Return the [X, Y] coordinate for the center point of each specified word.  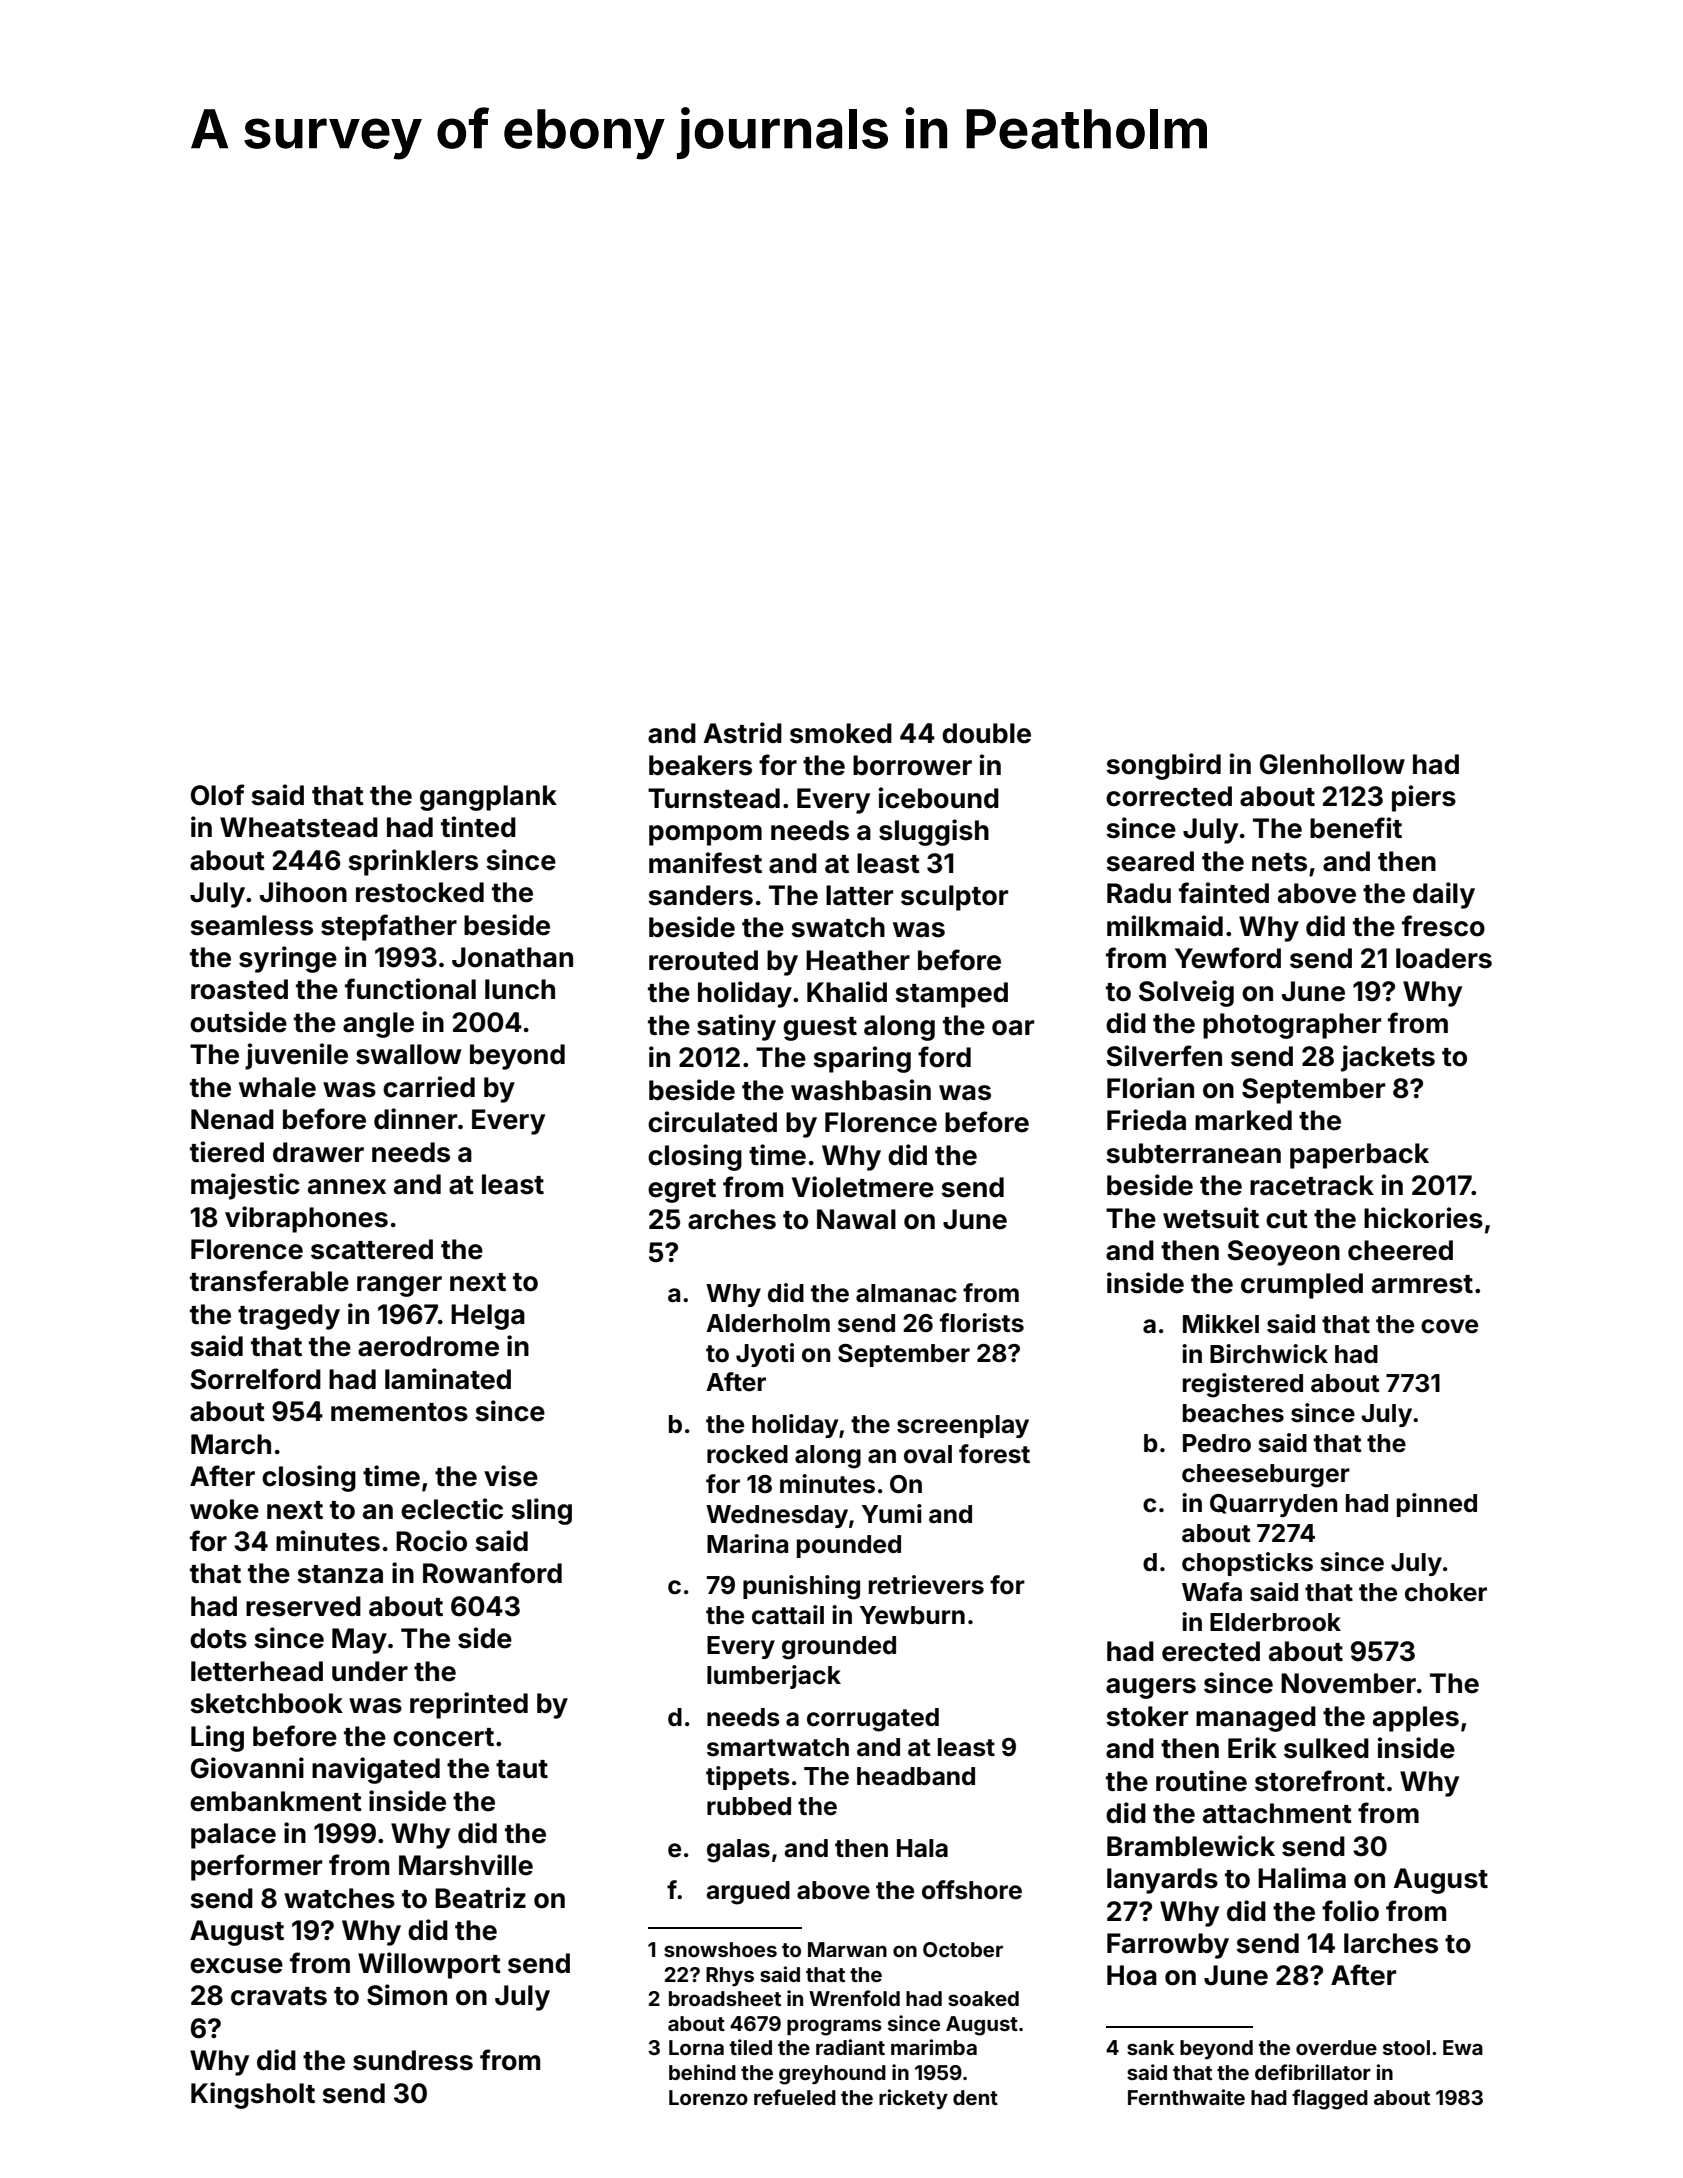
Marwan [847, 1949]
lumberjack [774, 1677]
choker [1446, 1592]
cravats [279, 1996]
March [231, 1444]
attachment [1277, 1813]
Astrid [742, 733]
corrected [1169, 796]
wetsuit [1211, 1218]
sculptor [954, 898]
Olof [218, 795]
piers [1424, 798]
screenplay [963, 1426]
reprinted [469, 1705]
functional [410, 989]
